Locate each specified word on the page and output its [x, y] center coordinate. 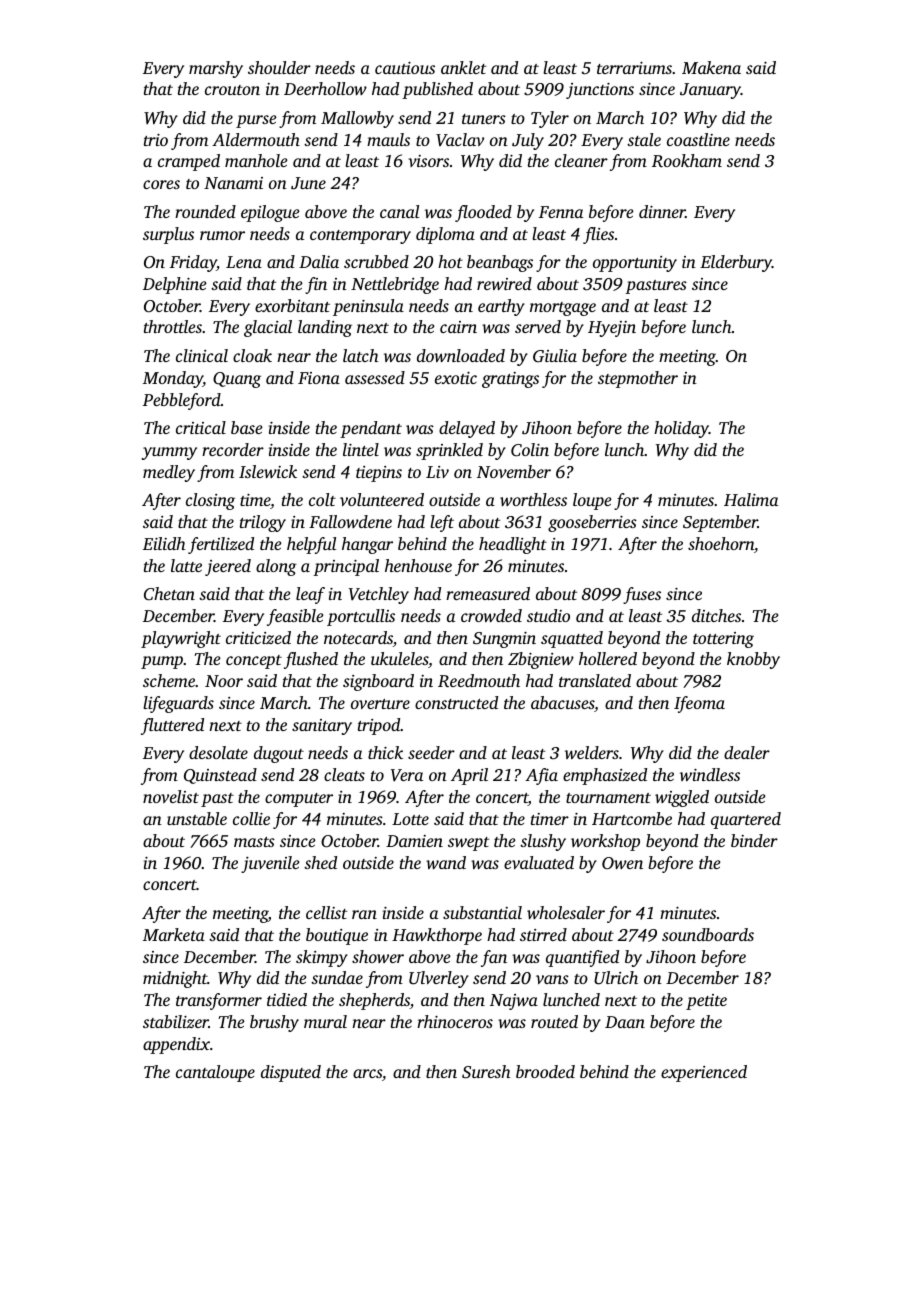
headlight [513, 545]
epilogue [270, 213]
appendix [176, 1045]
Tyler [550, 119]
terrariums [634, 68]
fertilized [221, 545]
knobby [753, 660]
